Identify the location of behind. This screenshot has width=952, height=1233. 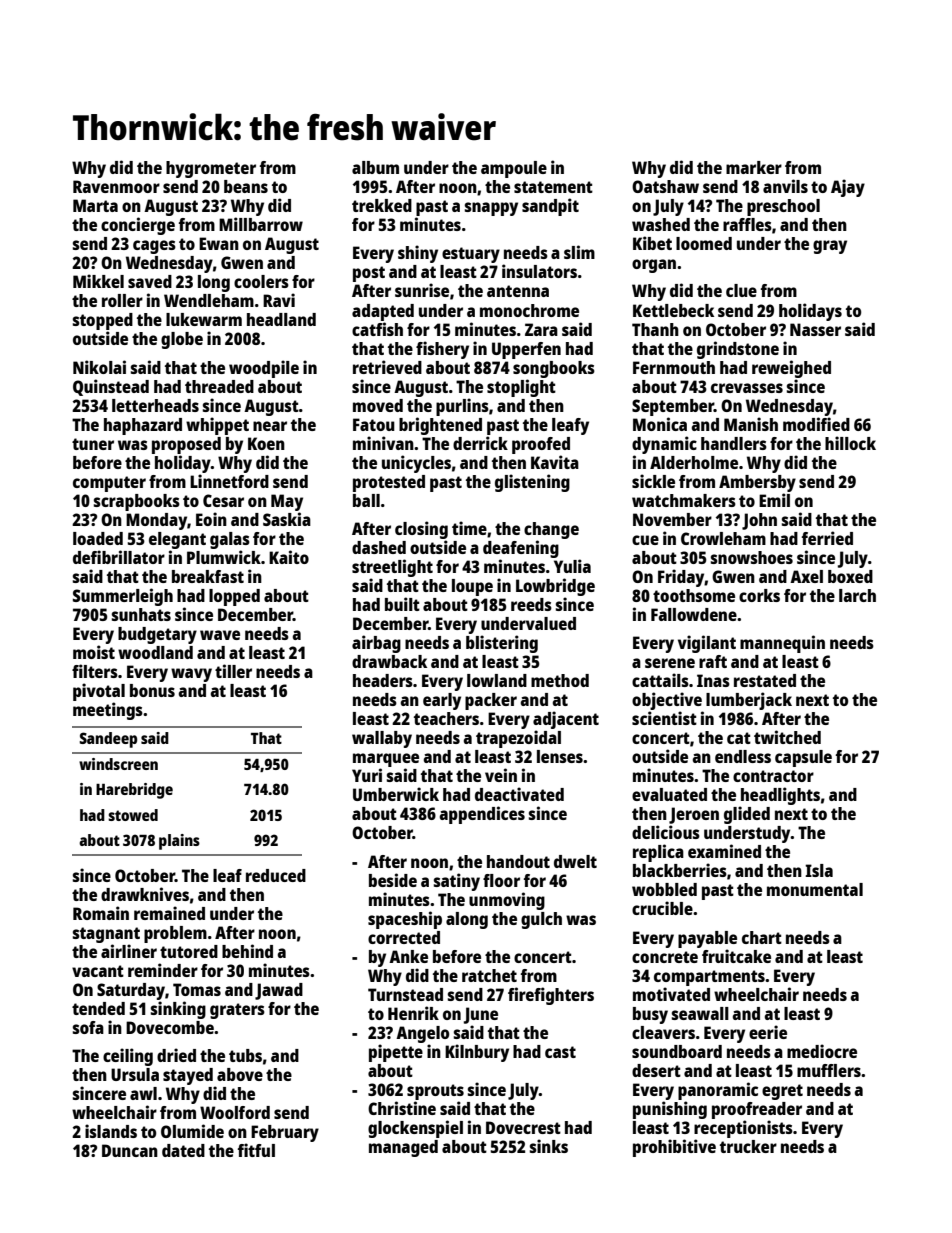
(247, 951).
